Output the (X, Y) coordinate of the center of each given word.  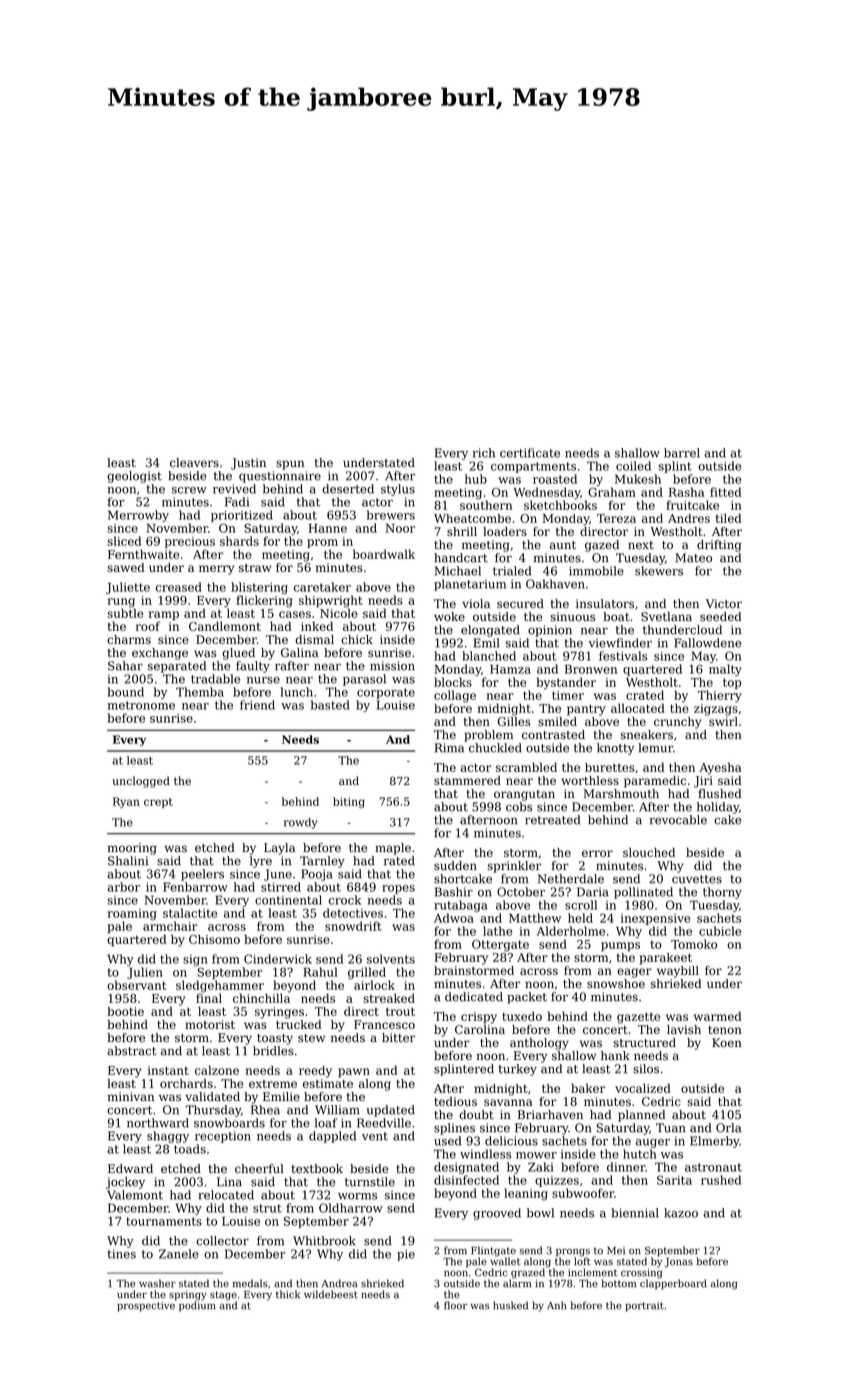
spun (290, 465)
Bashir (454, 892)
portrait (644, 1307)
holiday (718, 808)
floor (455, 1305)
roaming (132, 914)
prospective (146, 1307)
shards (239, 541)
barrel (682, 453)
